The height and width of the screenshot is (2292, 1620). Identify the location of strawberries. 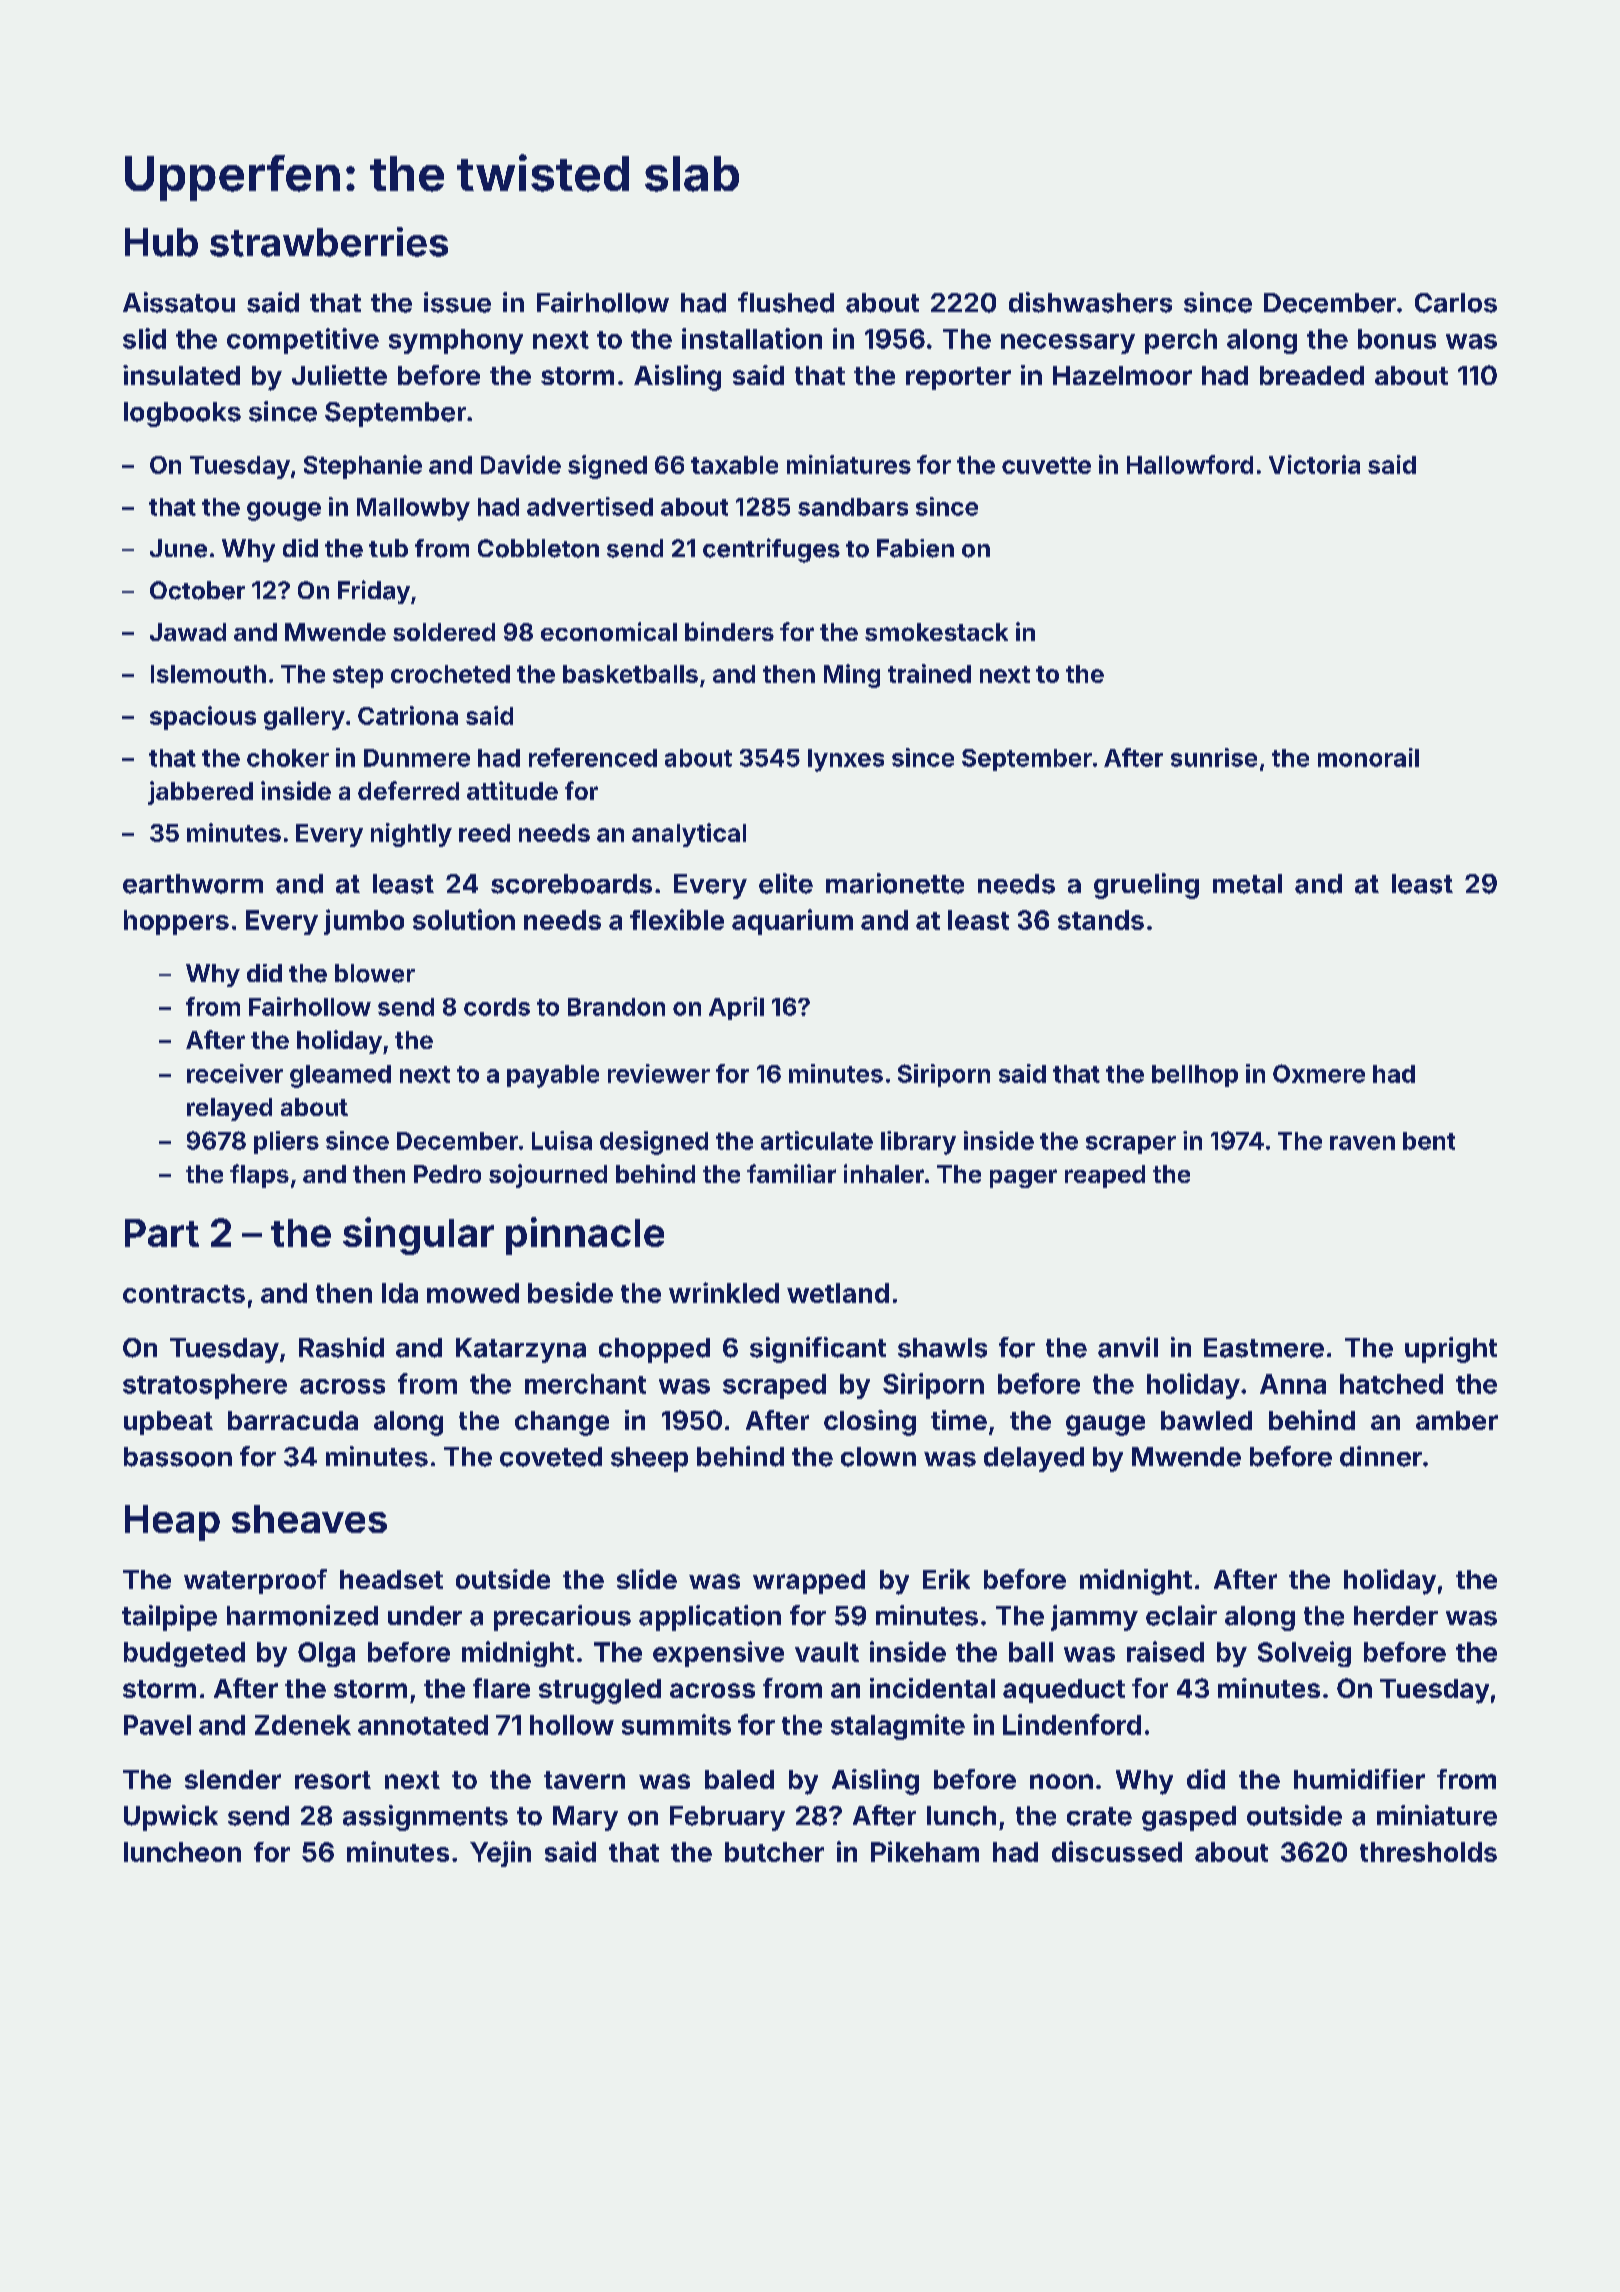
(329, 242).
